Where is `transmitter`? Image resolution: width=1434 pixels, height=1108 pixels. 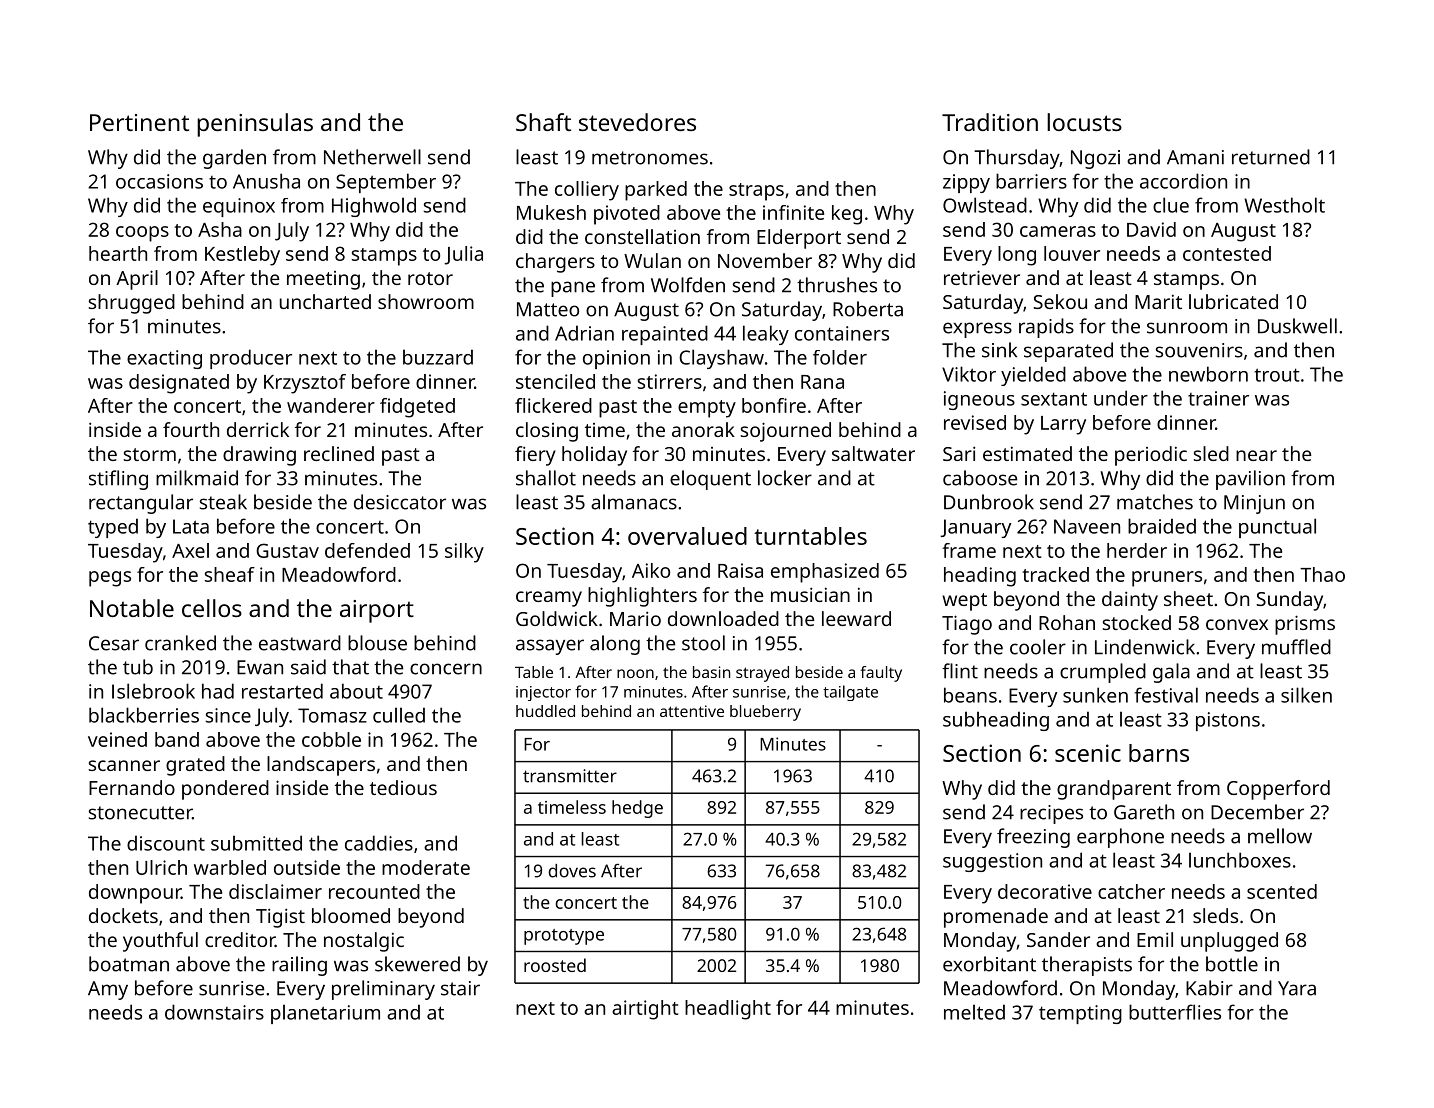 transmitter is located at coordinates (570, 776).
